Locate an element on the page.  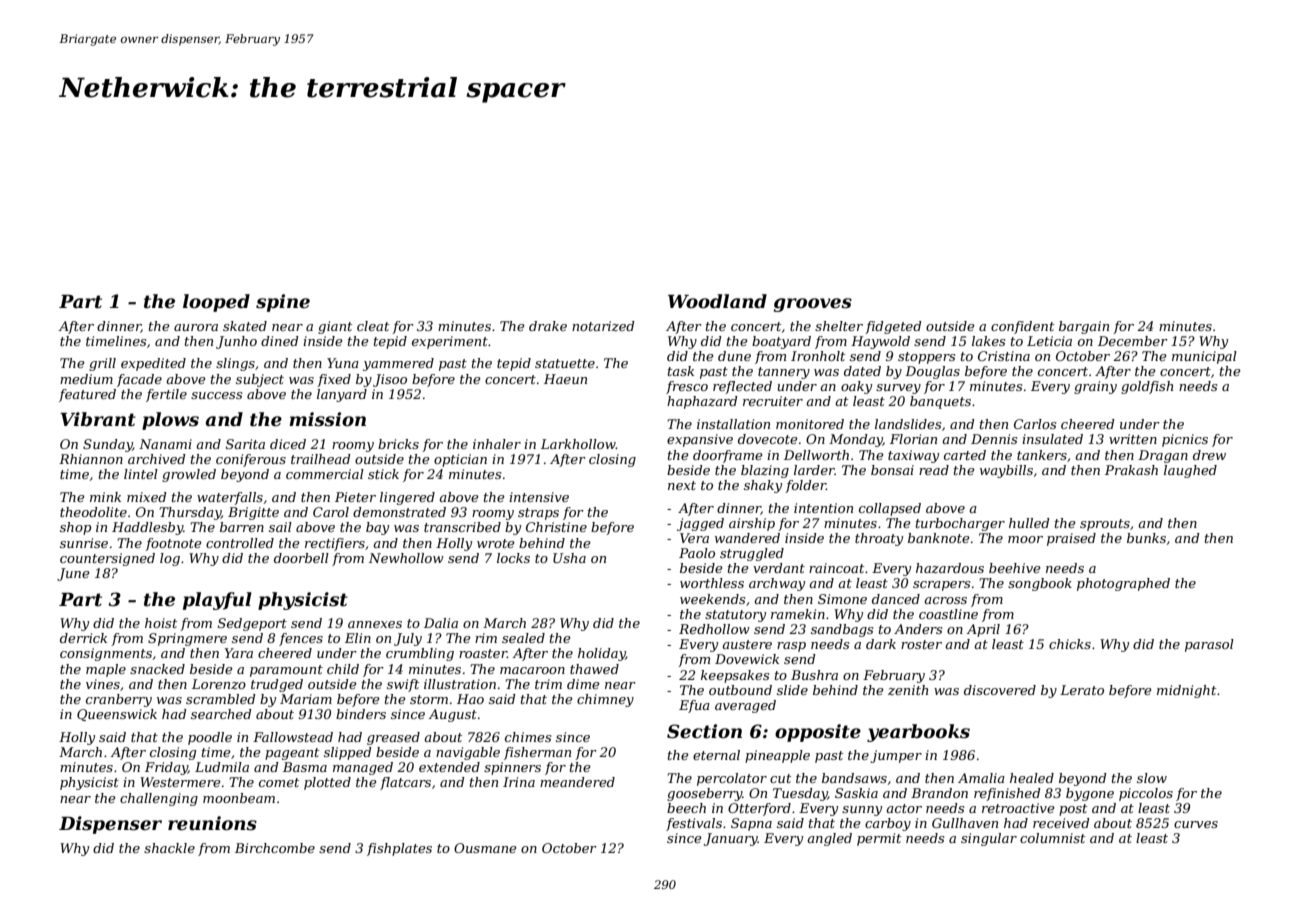
waybills is located at coordinates (1006, 471).
